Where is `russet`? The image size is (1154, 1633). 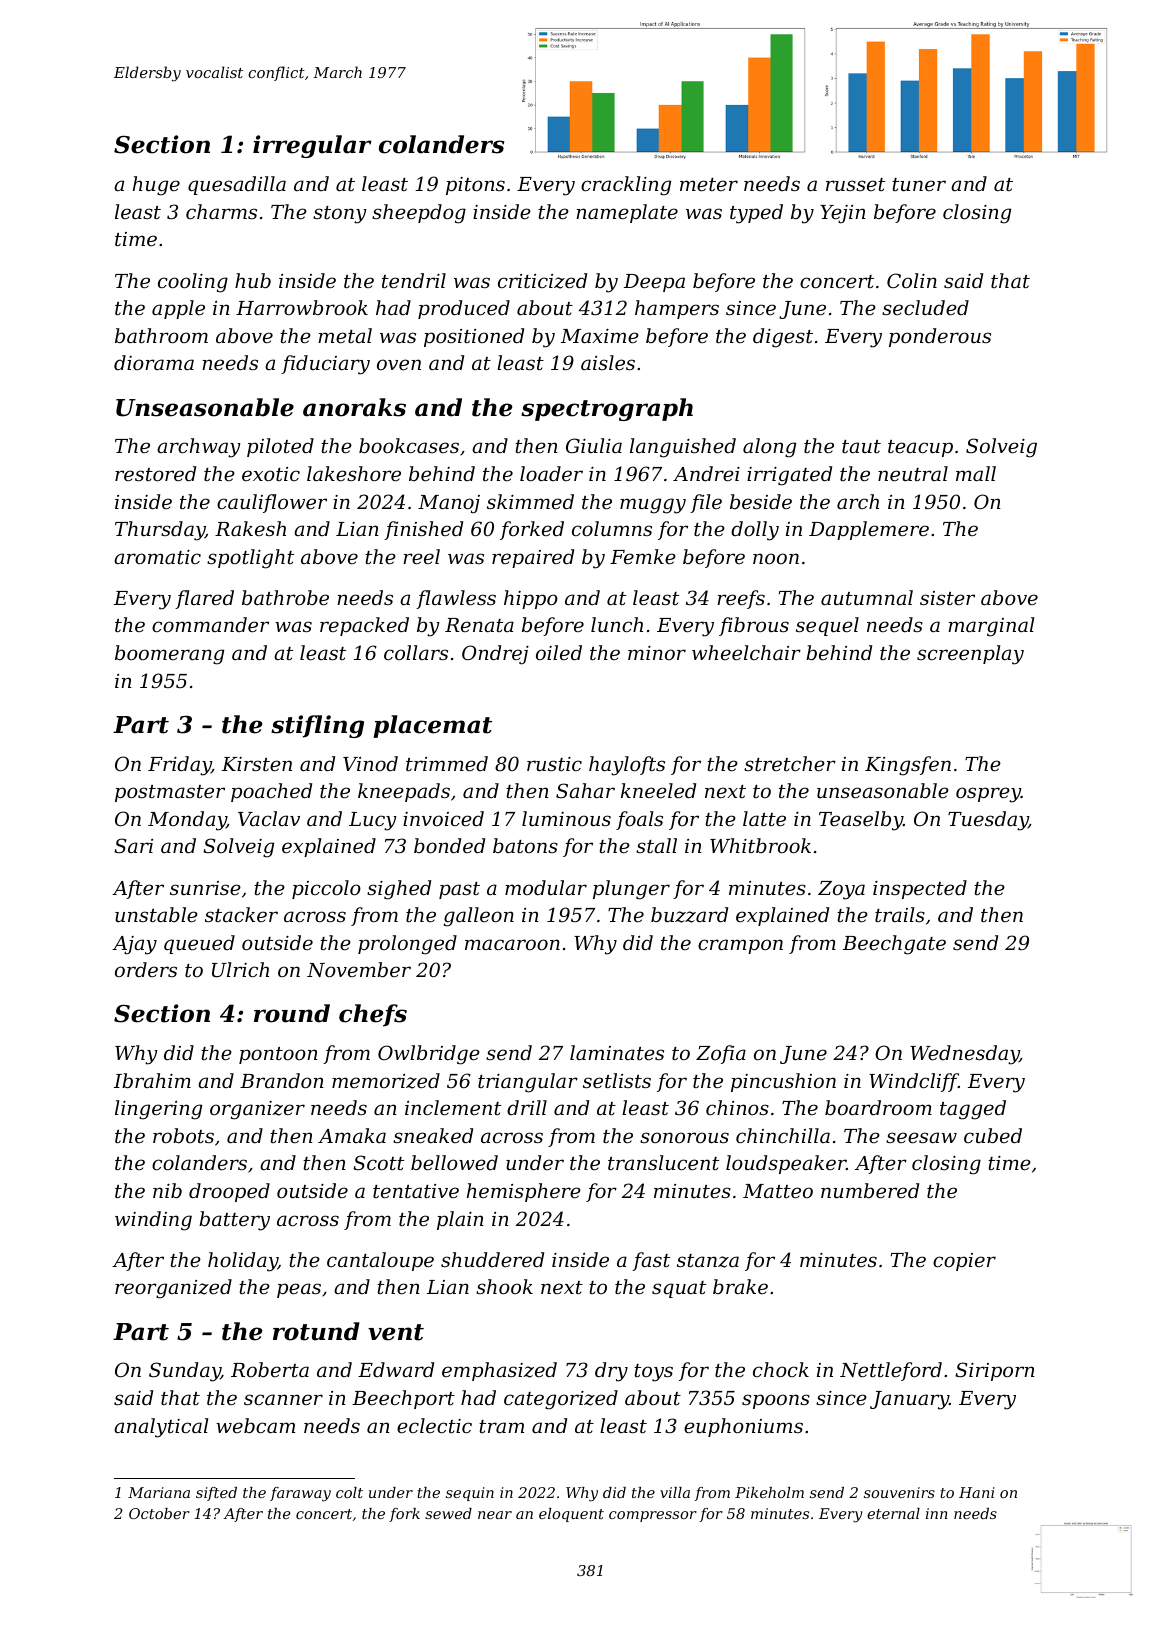 russet is located at coordinates (855, 184).
